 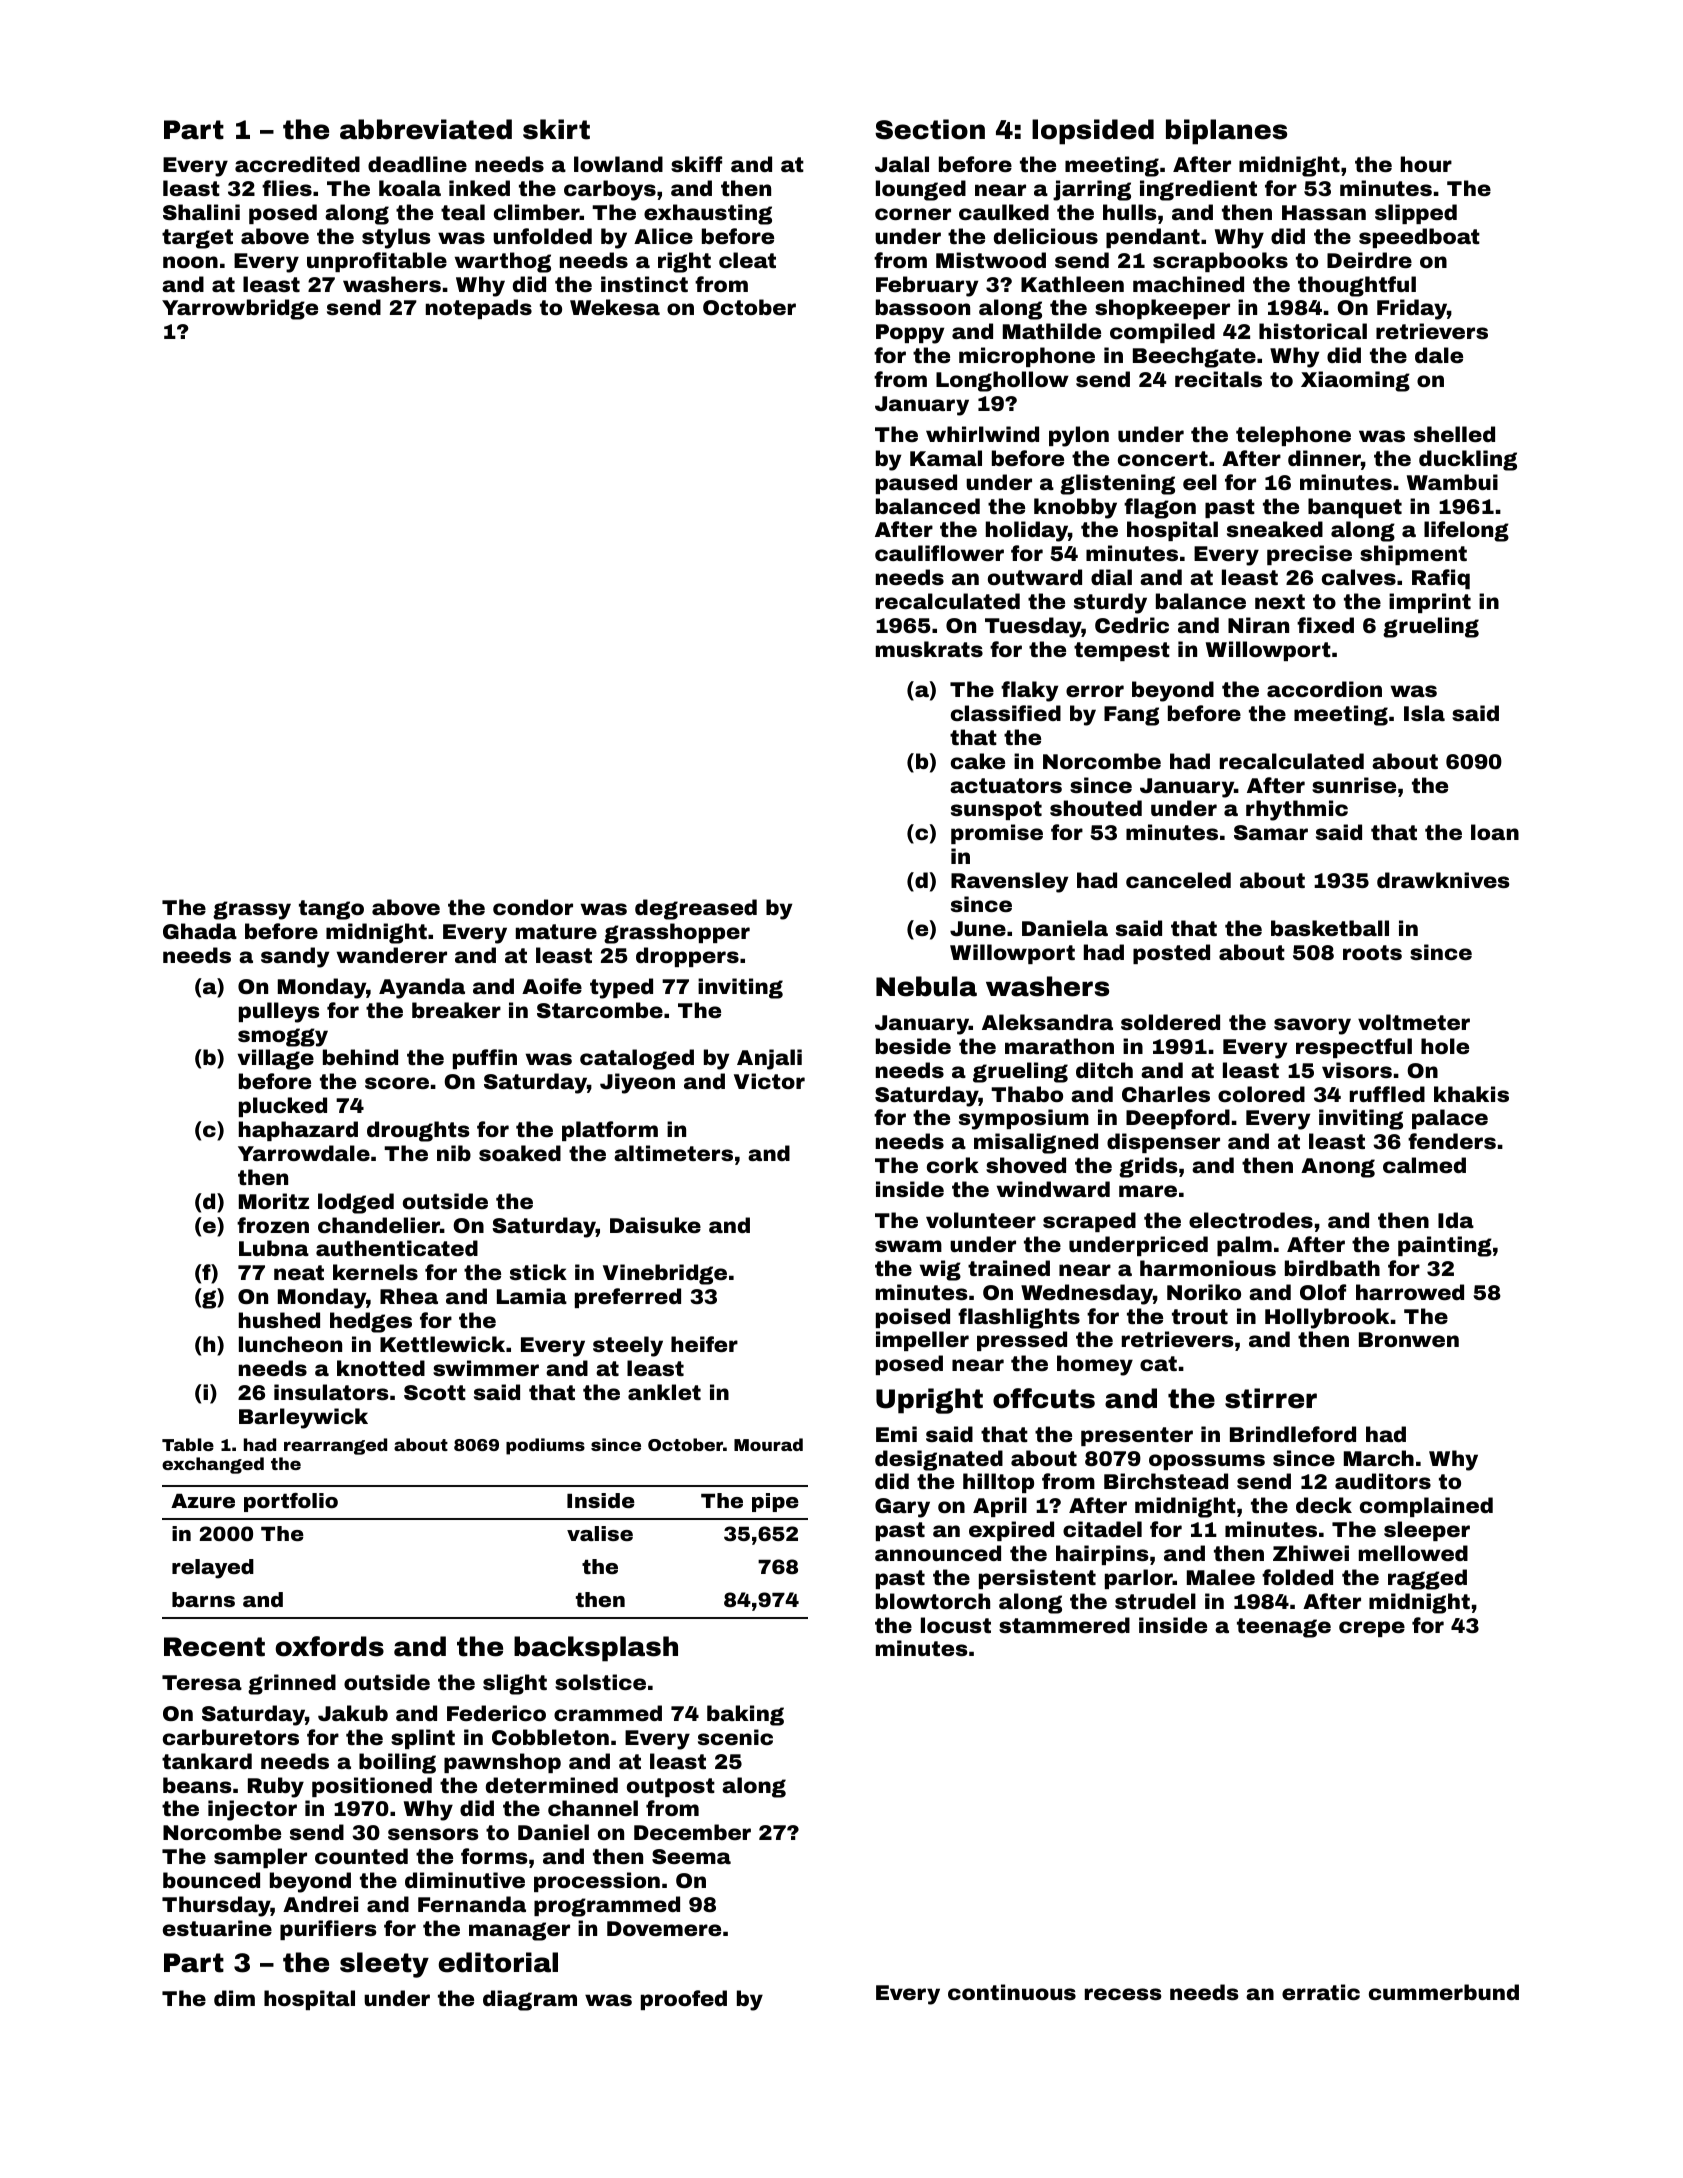 I want to click on cauliflower, so click(x=939, y=553).
